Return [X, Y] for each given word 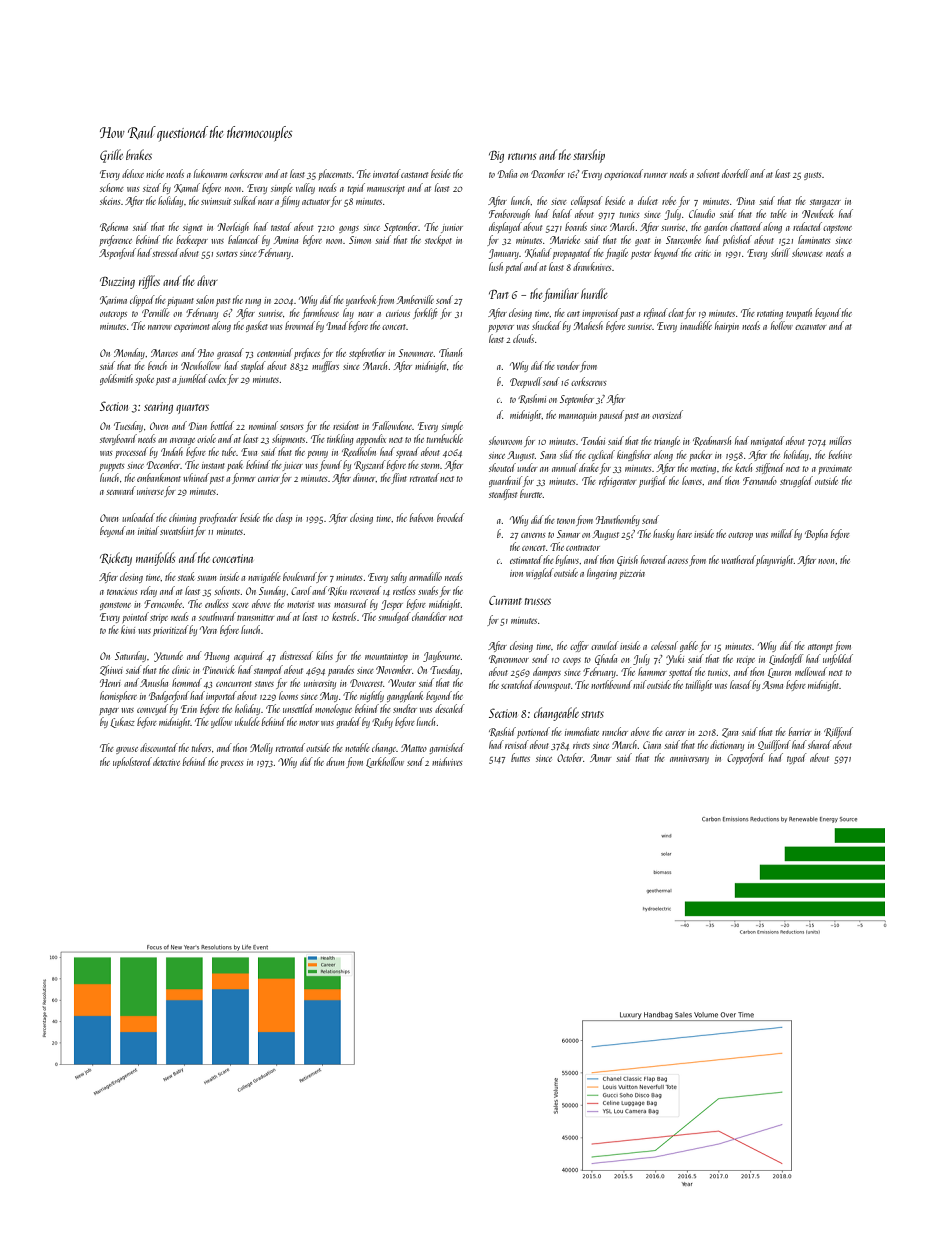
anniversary [689, 759]
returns [522, 156]
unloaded [138, 517]
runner [655, 175]
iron [516, 573]
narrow [160, 327]
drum [335, 761]
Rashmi [532, 399]
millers [840, 440]
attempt [820, 648]
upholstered [132, 762]
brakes [139, 154]
